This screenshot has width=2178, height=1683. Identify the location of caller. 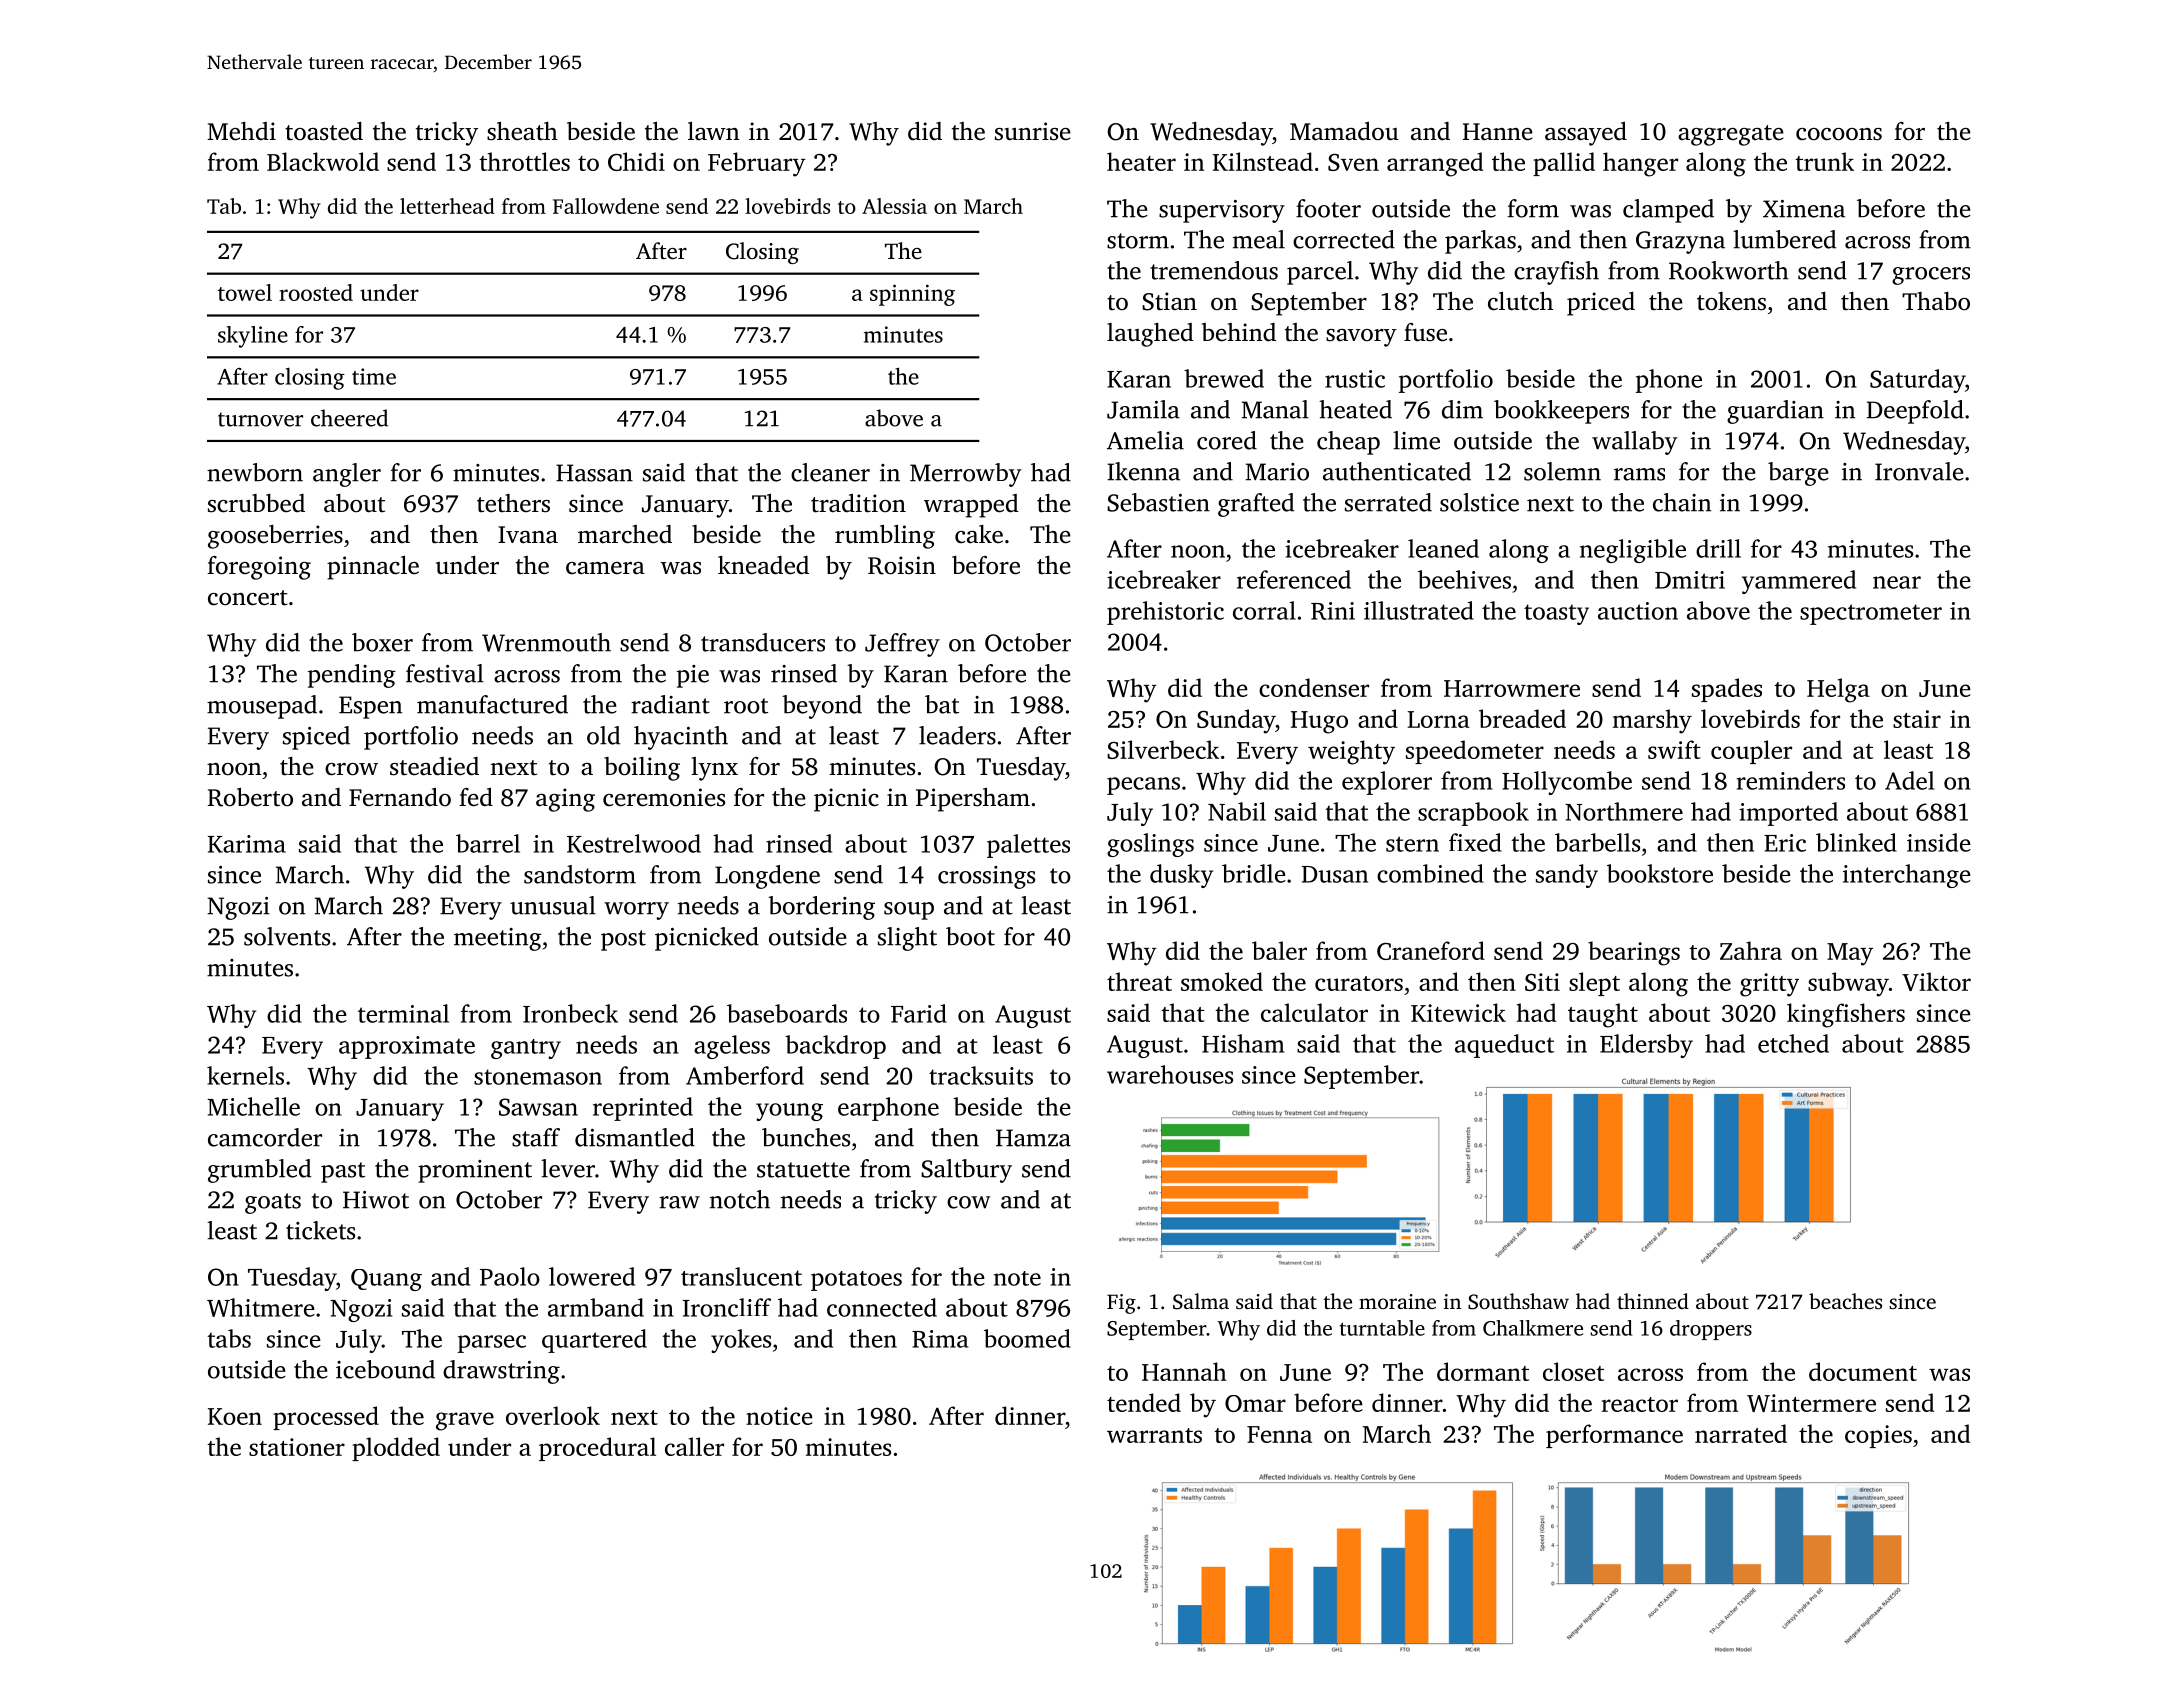
(694, 1446).
